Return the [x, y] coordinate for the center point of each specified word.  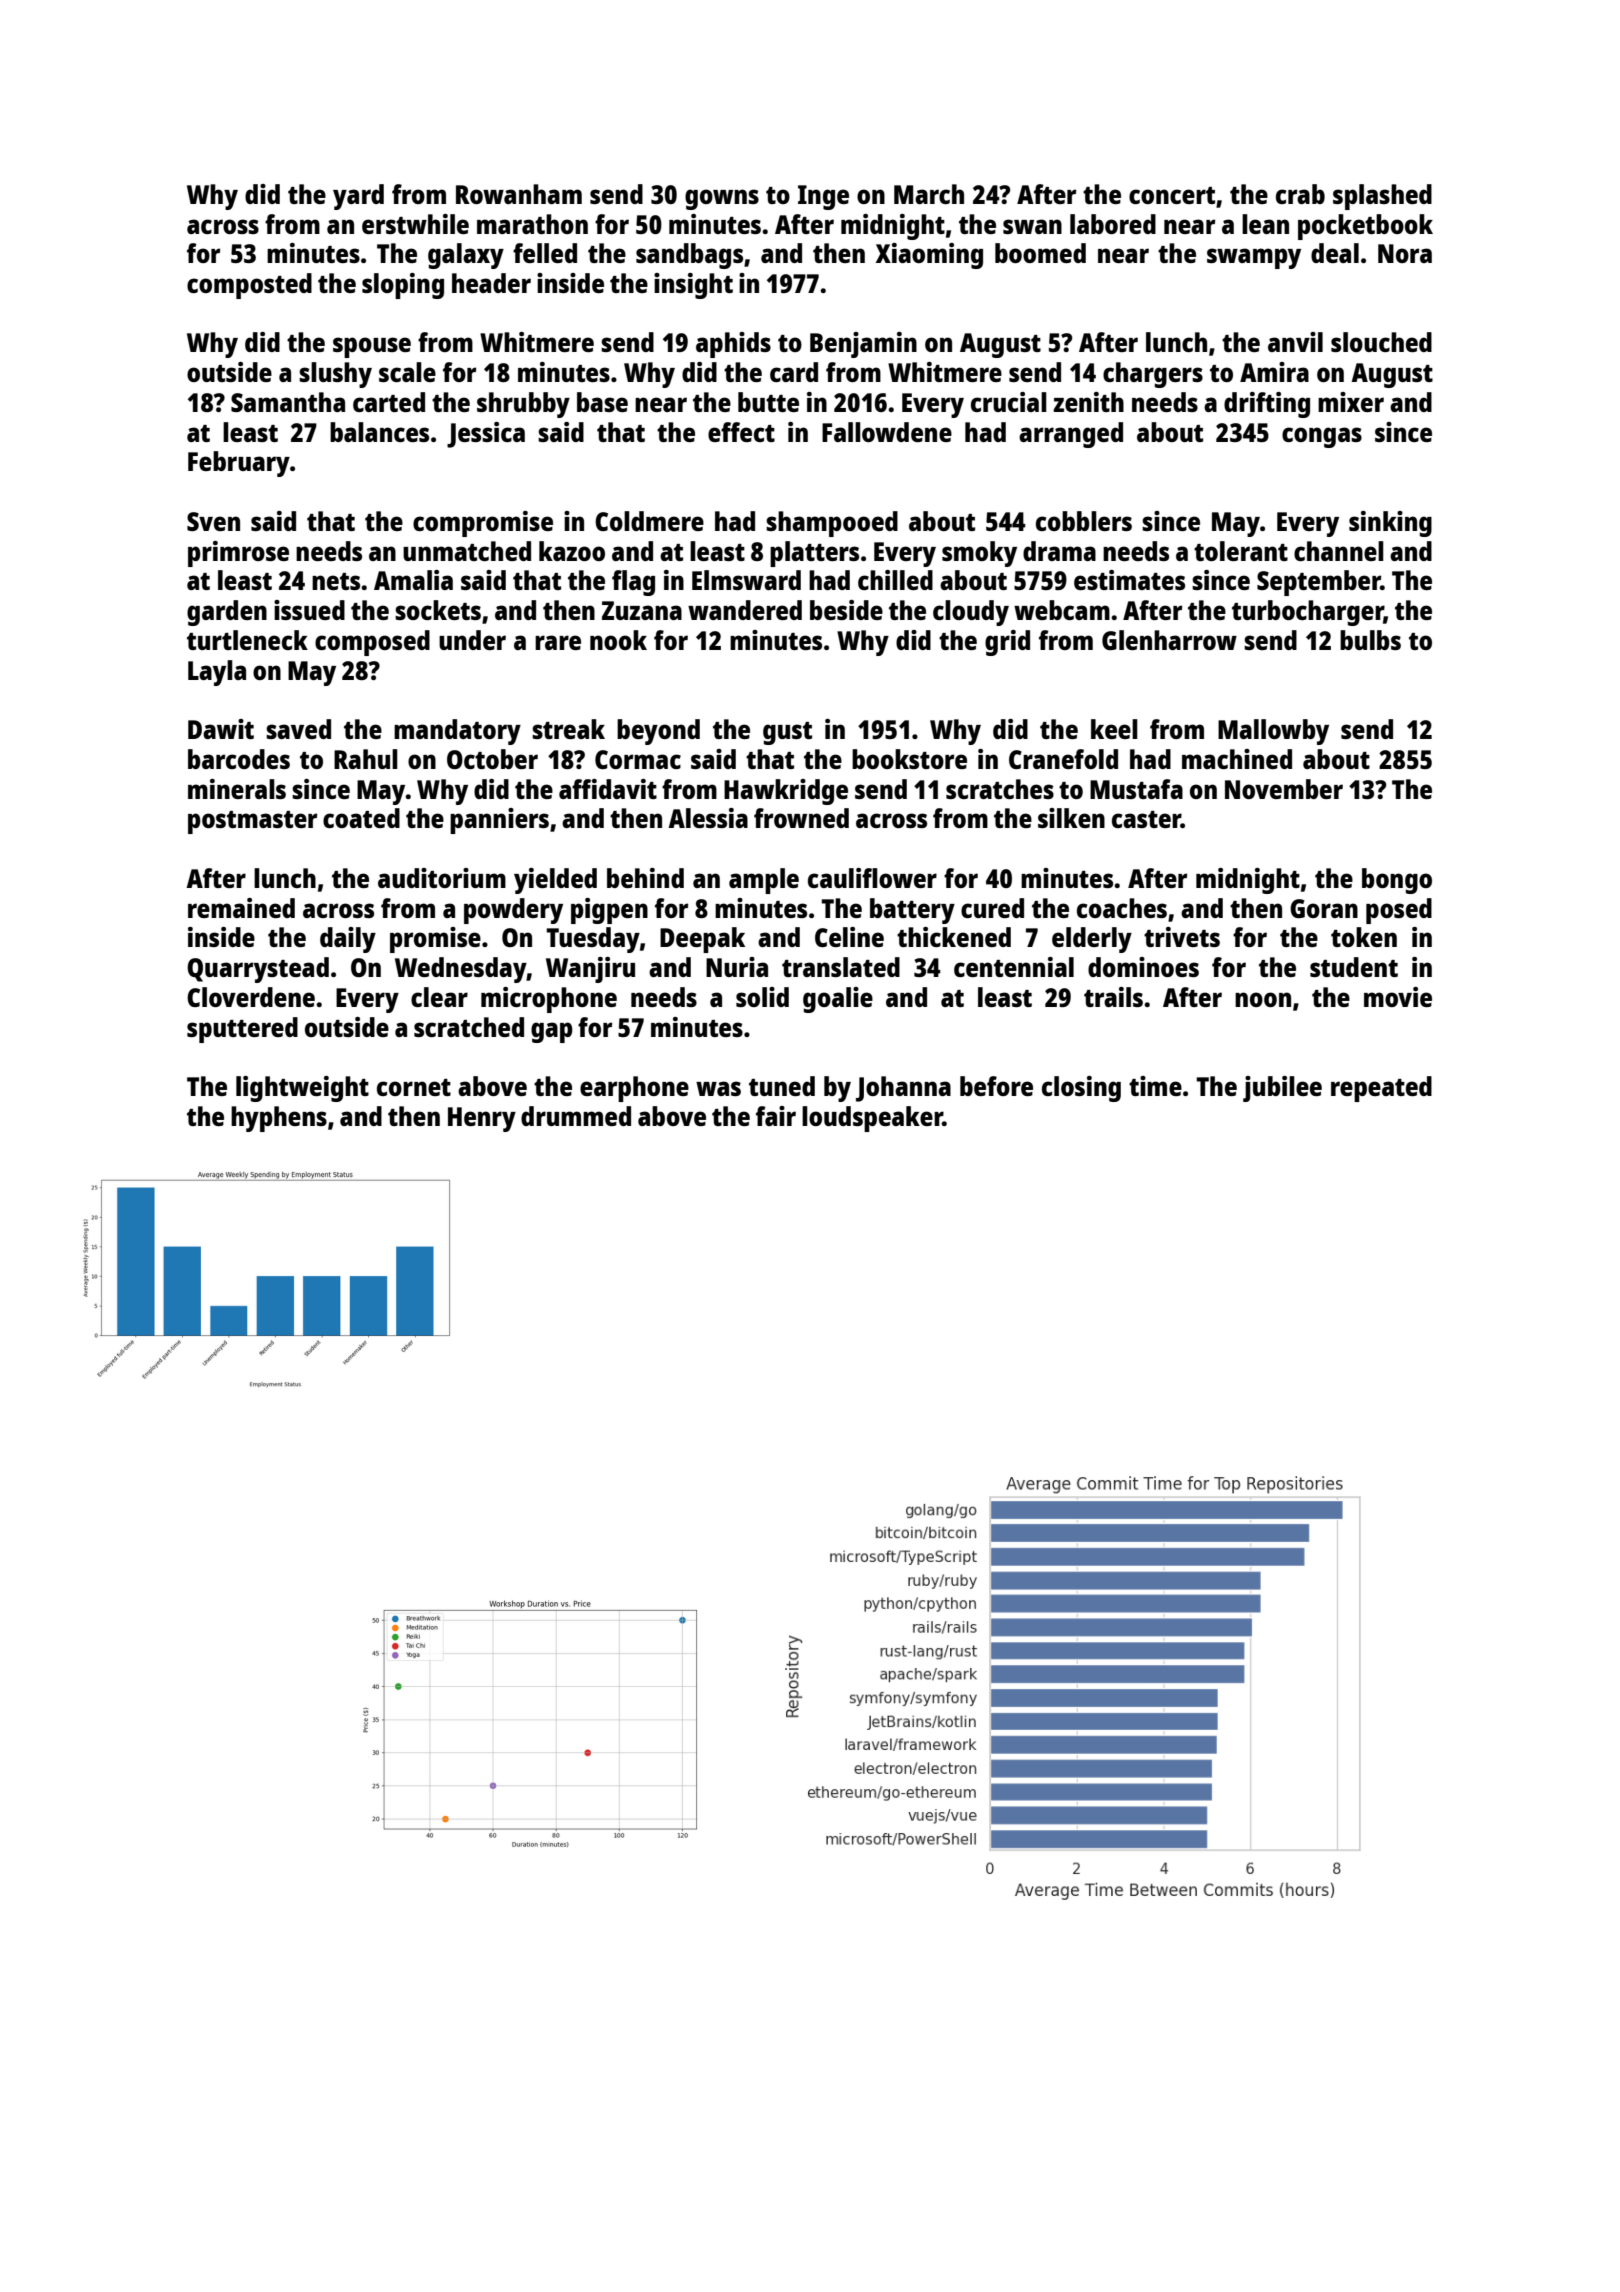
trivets [1182, 937]
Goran [1324, 908]
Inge [823, 197]
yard [358, 197]
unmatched [467, 551]
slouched [1381, 342]
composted [249, 286]
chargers [1153, 375]
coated [361, 818]
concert [1172, 195]
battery [912, 911]
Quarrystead [258, 970]
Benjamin [863, 345]
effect [741, 432]
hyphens [279, 1119]
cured [992, 908]
